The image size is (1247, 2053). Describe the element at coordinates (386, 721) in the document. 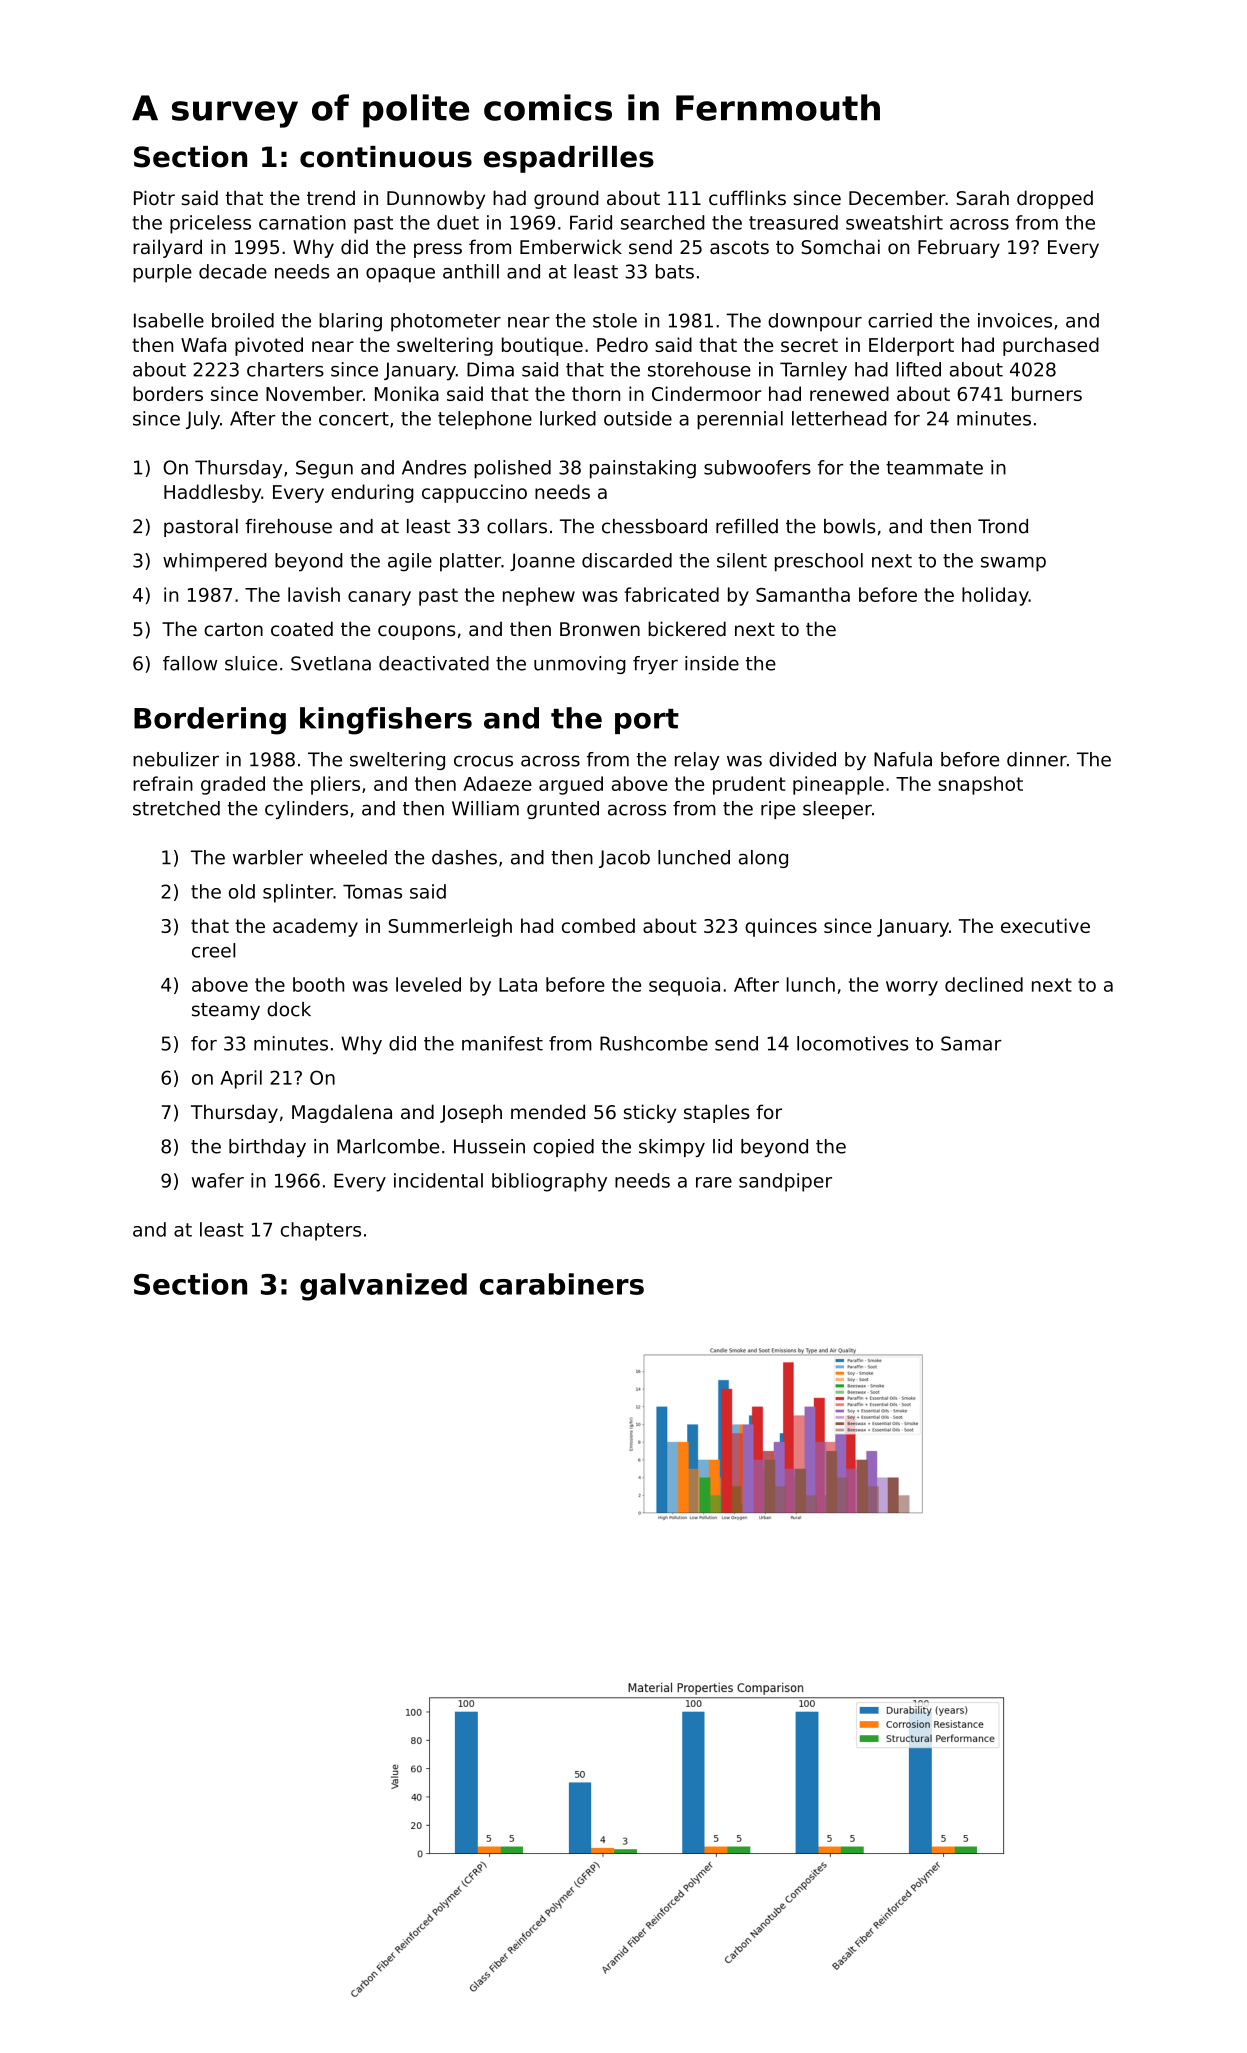

I see `kingfishers` at that location.
